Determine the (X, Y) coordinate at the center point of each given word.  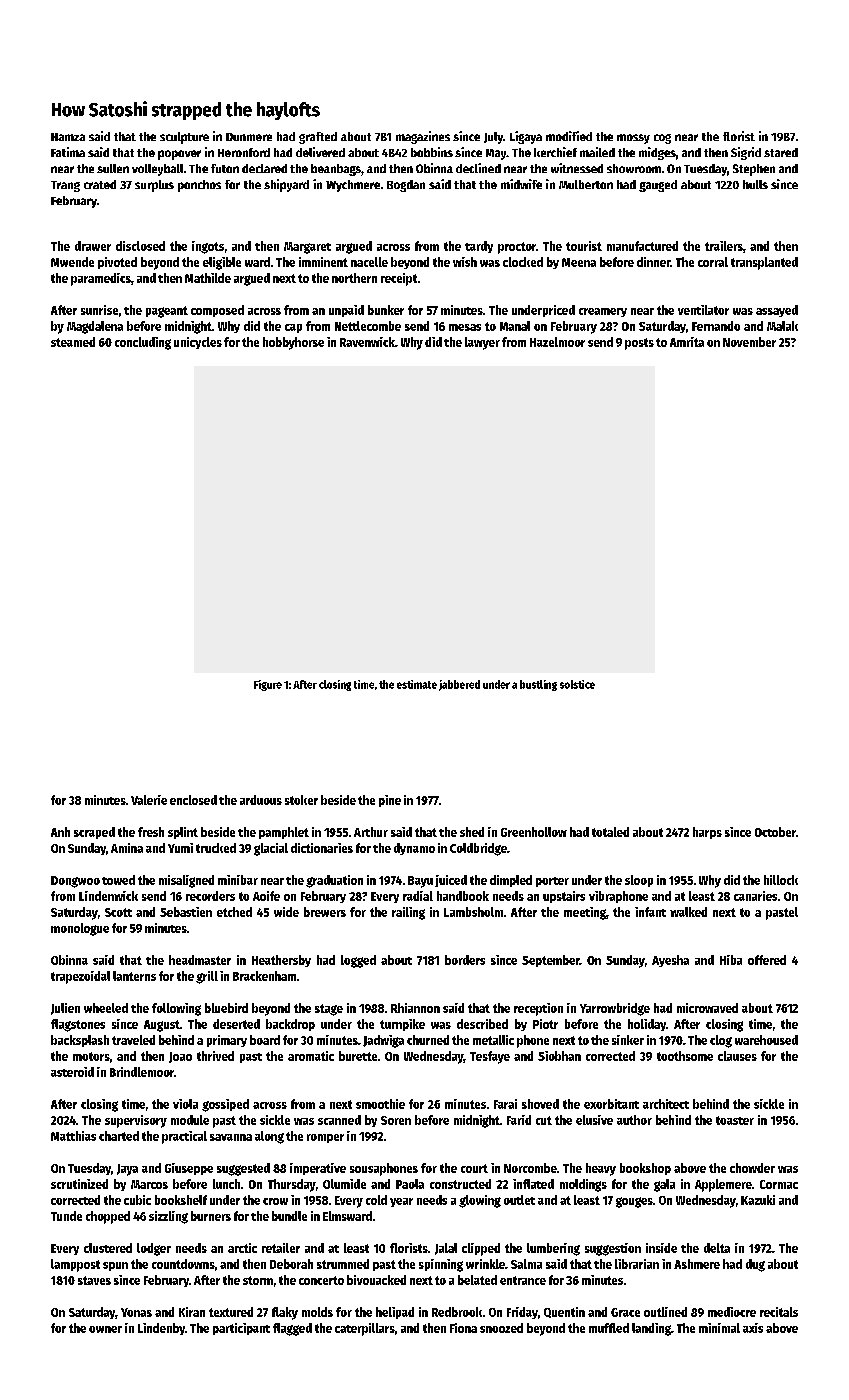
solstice (577, 684)
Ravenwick (367, 342)
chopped (108, 1217)
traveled (133, 1040)
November (749, 342)
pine (390, 801)
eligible (222, 263)
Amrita (687, 342)
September (551, 961)
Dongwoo (75, 882)
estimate (417, 684)
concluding (143, 343)
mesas (465, 327)
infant (650, 912)
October (775, 832)
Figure (268, 685)
